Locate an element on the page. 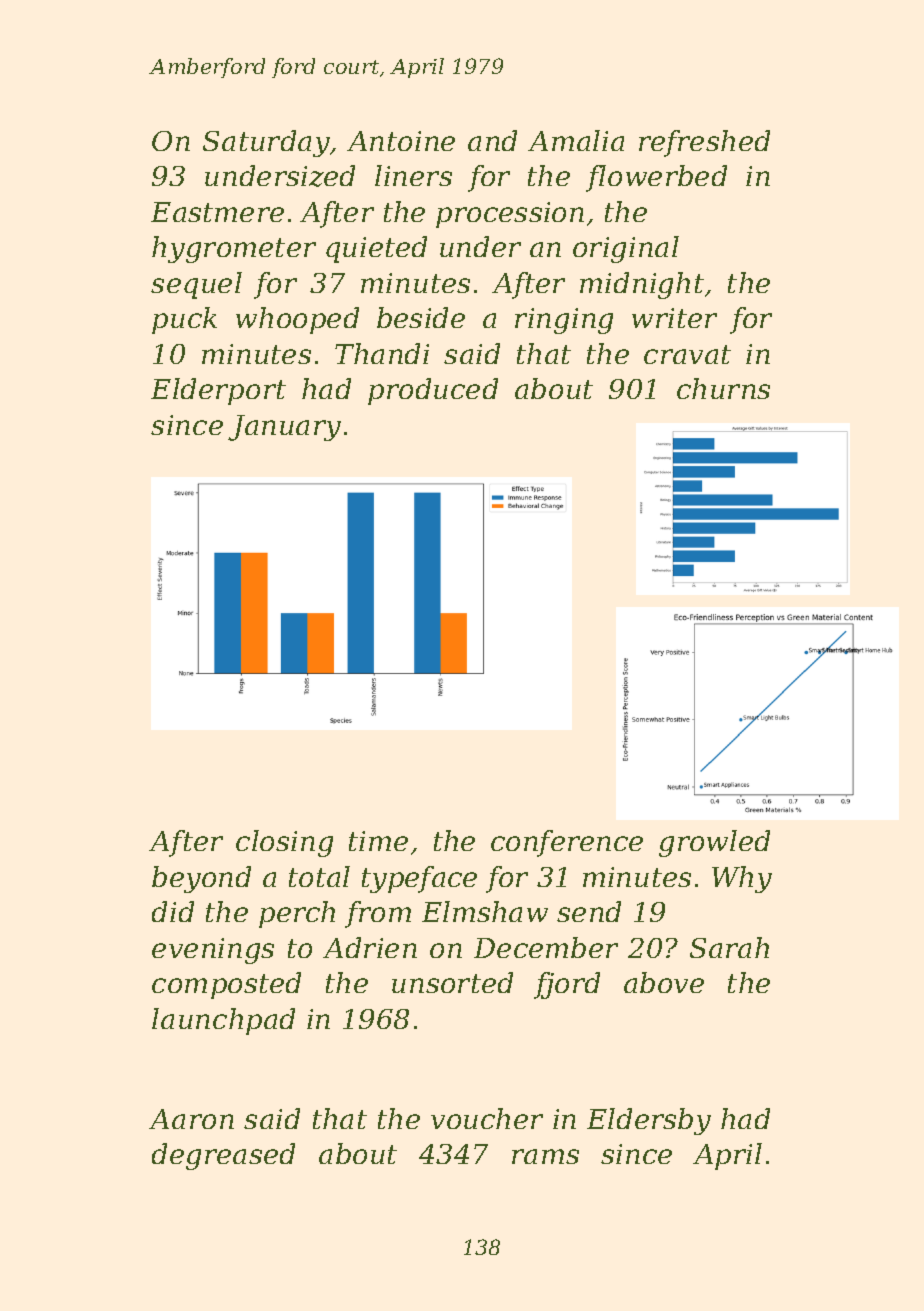  growled is located at coordinates (714, 843).
